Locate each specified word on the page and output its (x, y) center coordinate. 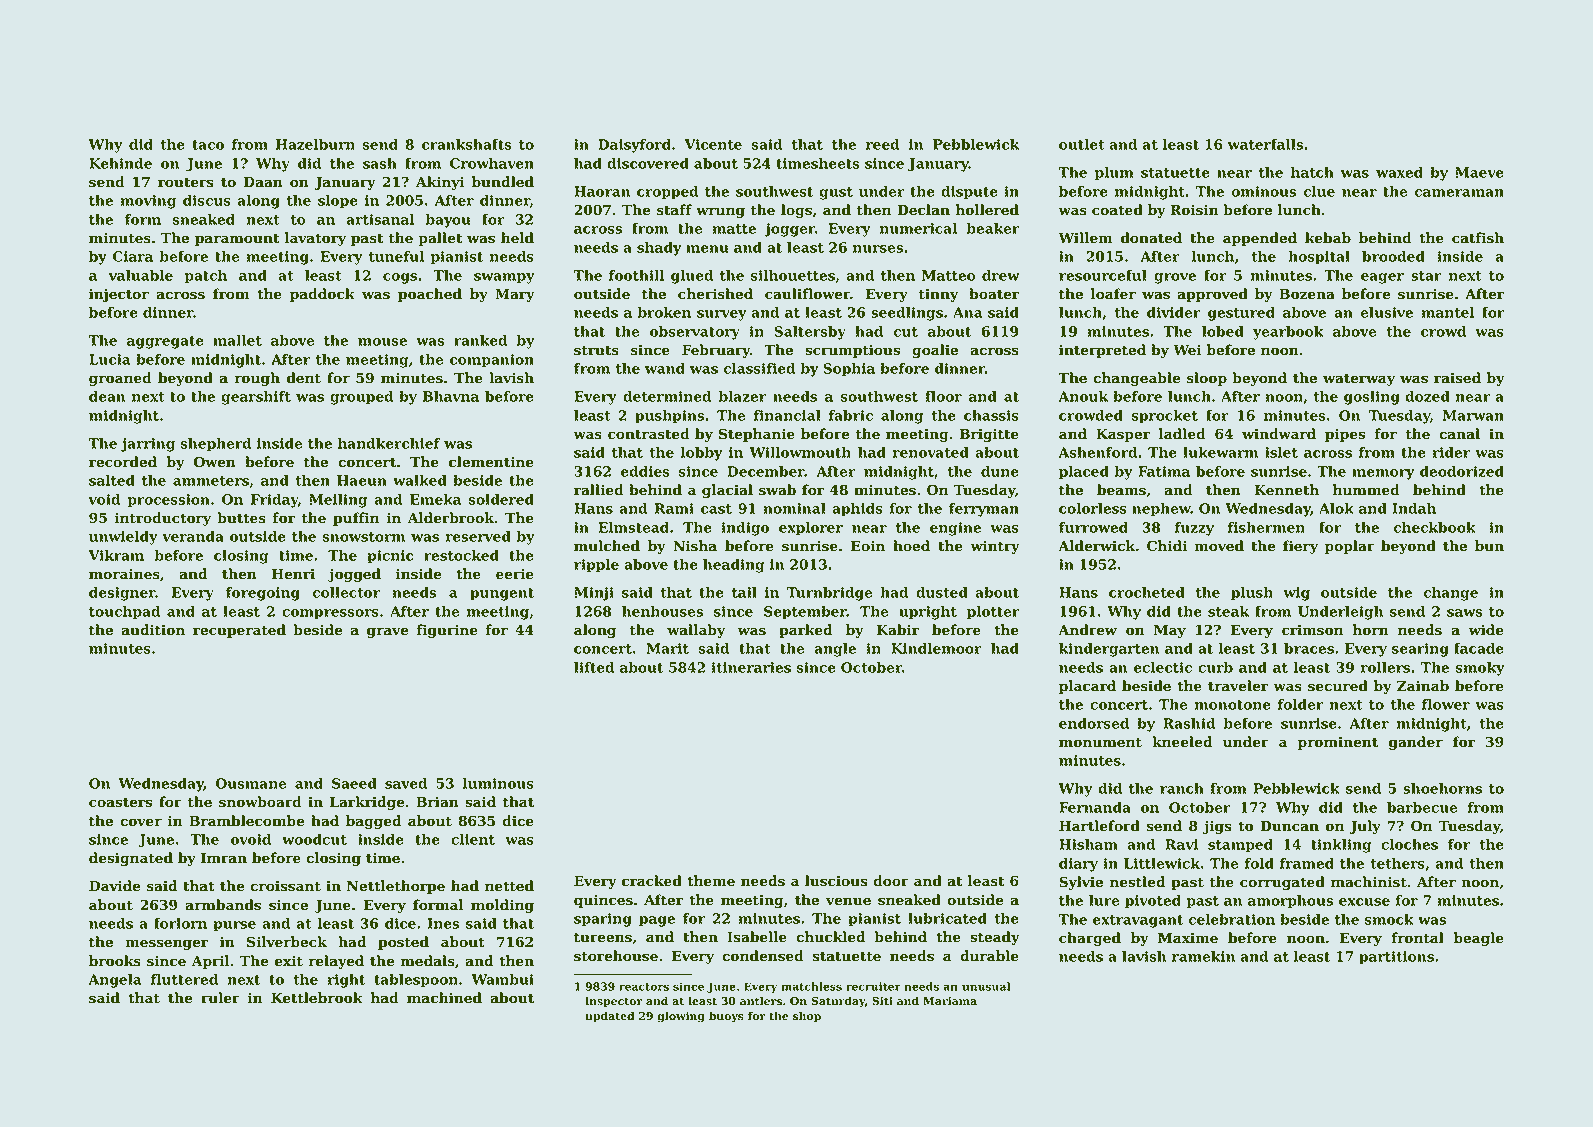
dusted (942, 592)
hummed (1366, 490)
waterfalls (1265, 144)
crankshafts (467, 144)
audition (153, 630)
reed (883, 144)
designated (131, 859)
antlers (761, 1001)
